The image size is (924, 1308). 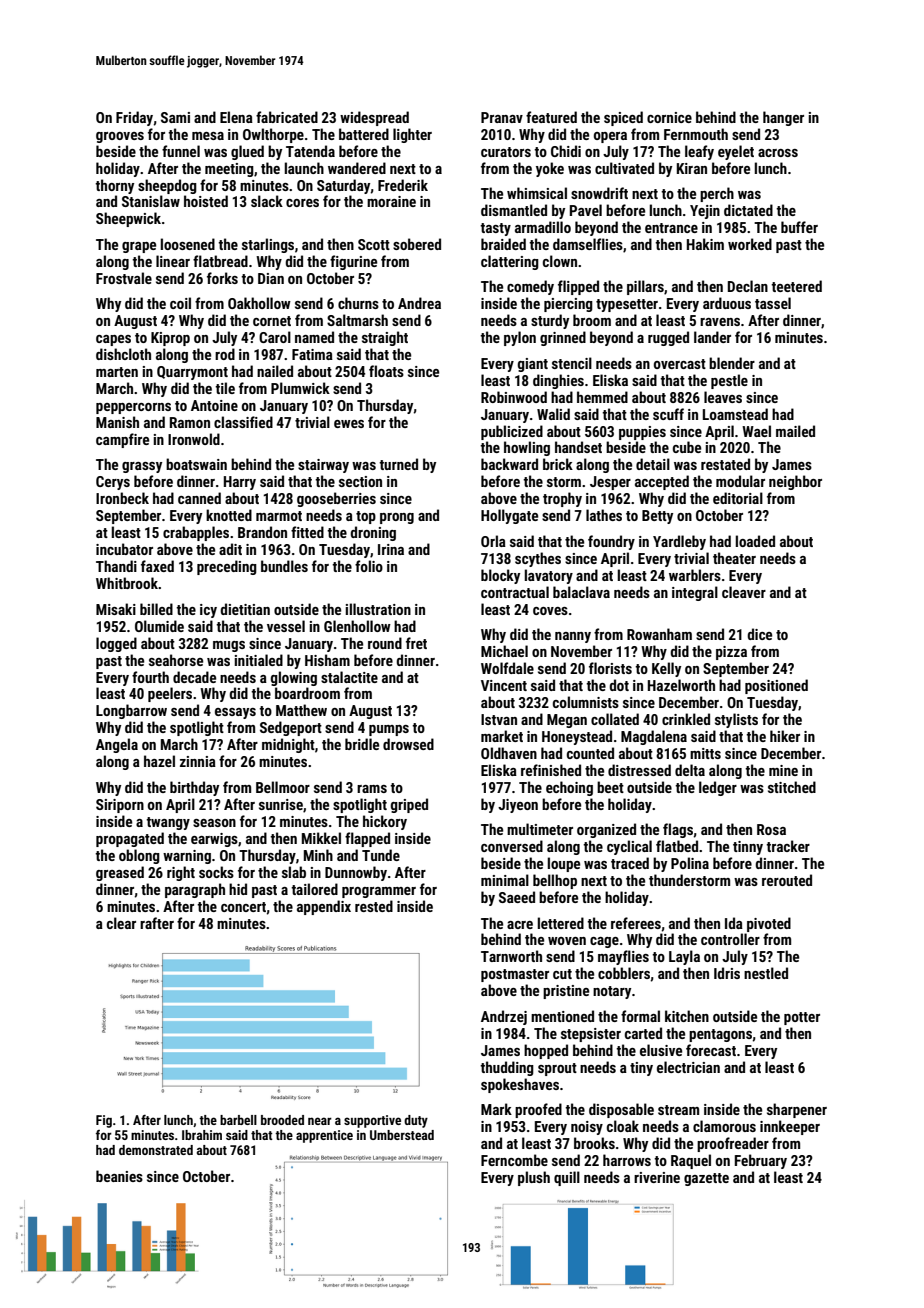 What do you see at coordinates (718, 788) in the image?
I see `ledger` at bounding box center [718, 788].
